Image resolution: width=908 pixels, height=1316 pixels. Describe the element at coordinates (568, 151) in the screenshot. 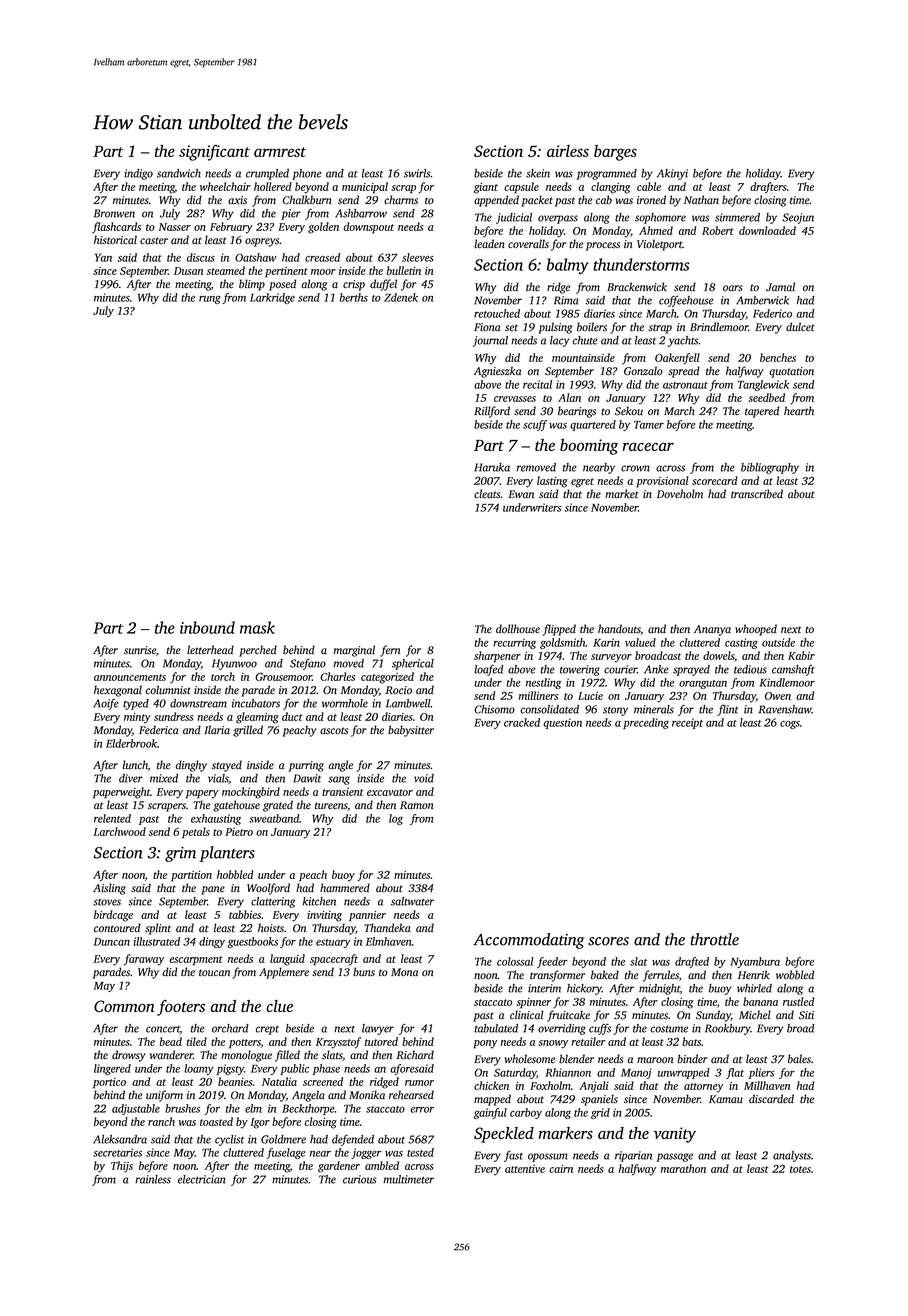

I see `airless` at that location.
